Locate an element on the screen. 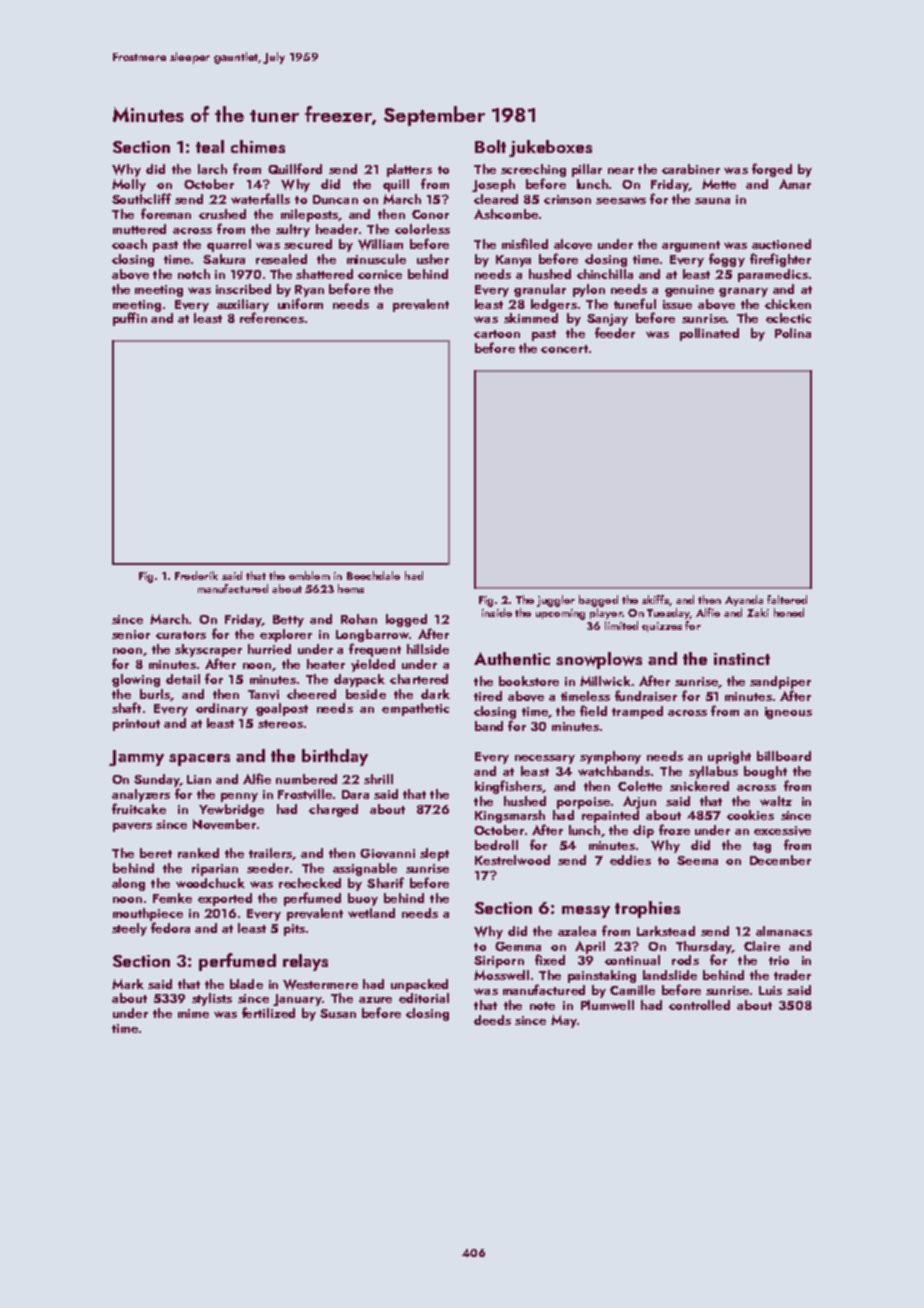  Bolt is located at coordinates (490, 146).
